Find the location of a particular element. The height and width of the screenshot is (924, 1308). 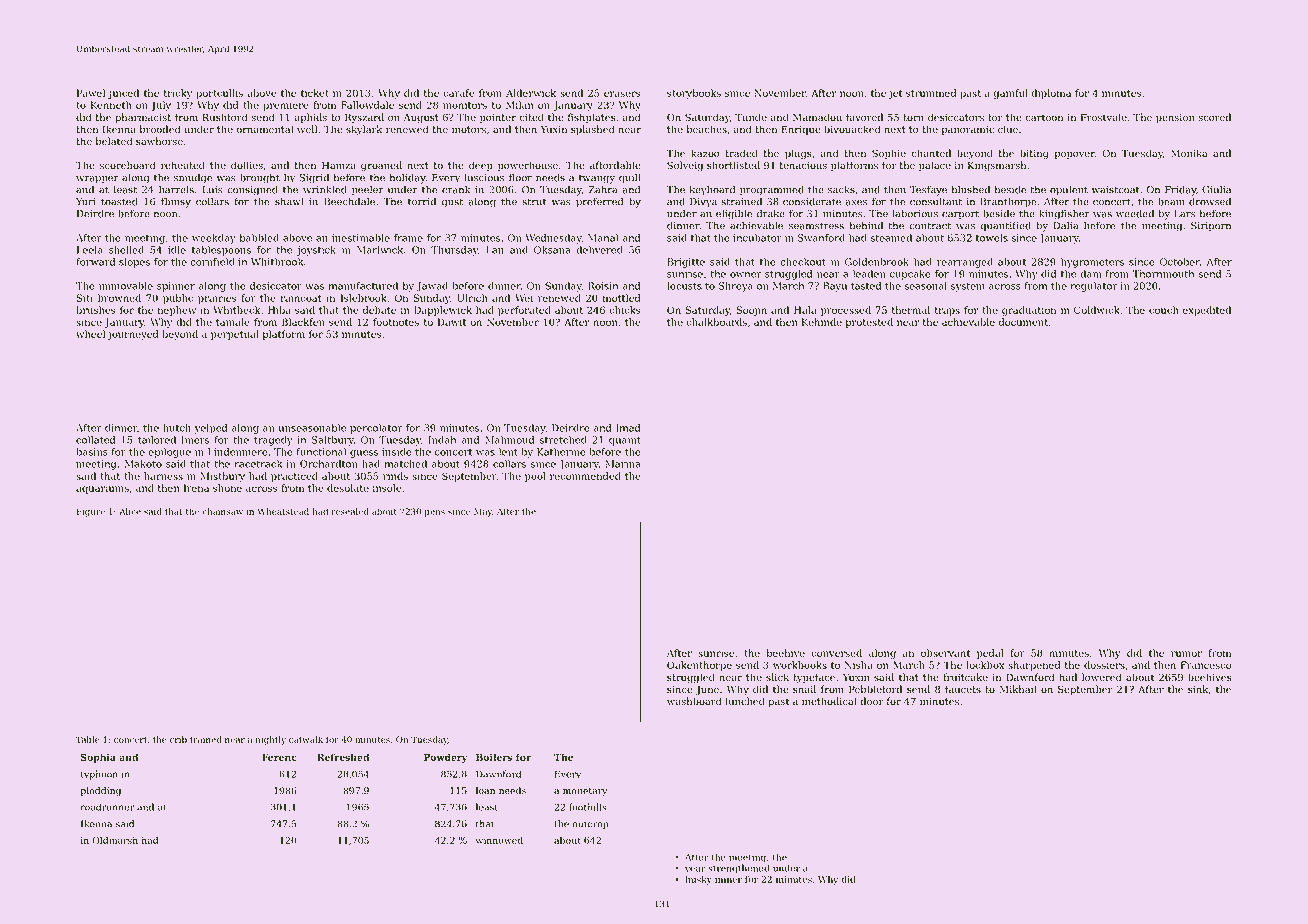

collated is located at coordinates (95, 440).
